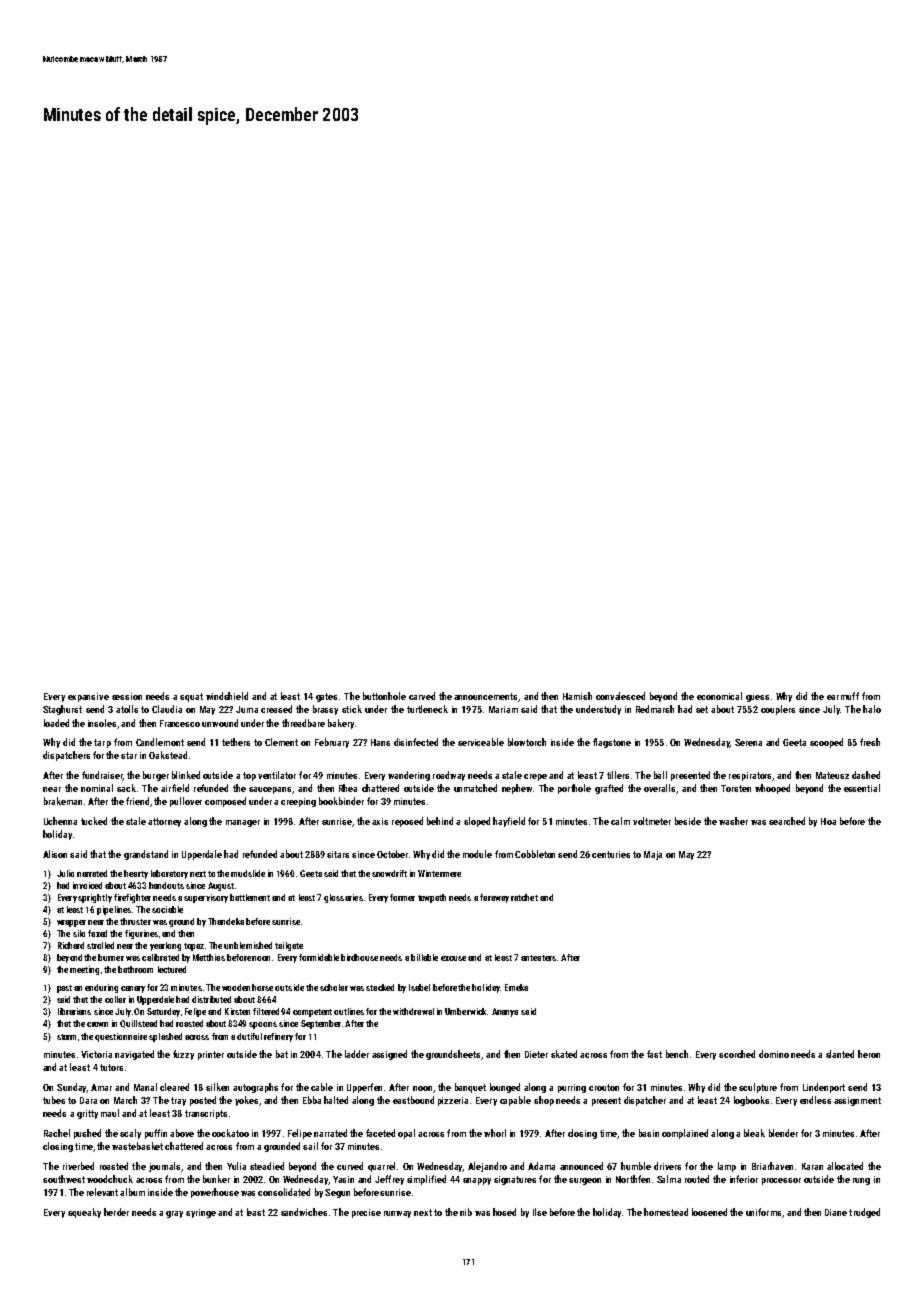  What do you see at coordinates (84, 1213) in the screenshot?
I see `squeaky` at bounding box center [84, 1213].
